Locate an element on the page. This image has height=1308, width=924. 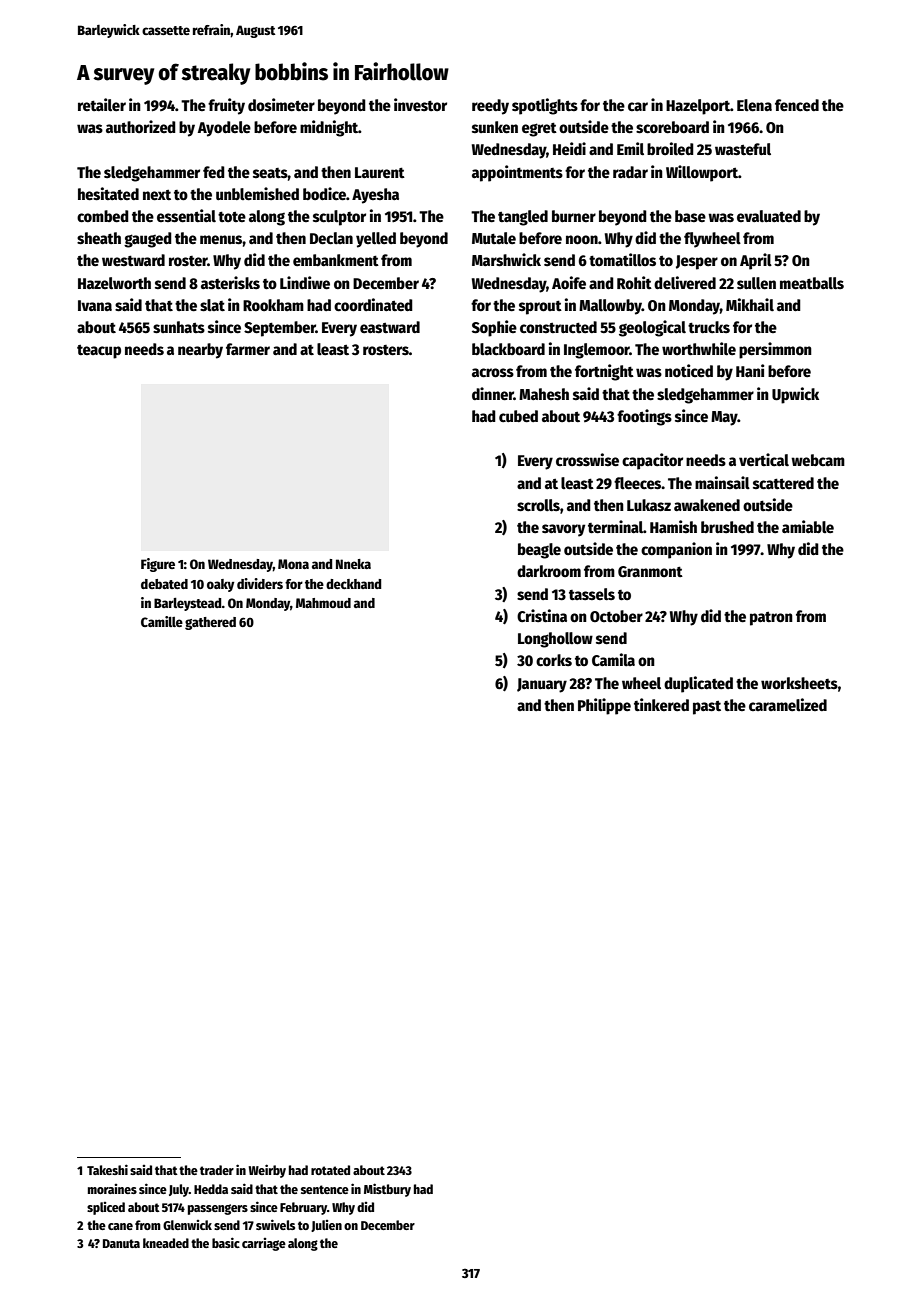
Mistbury is located at coordinates (387, 1190).
